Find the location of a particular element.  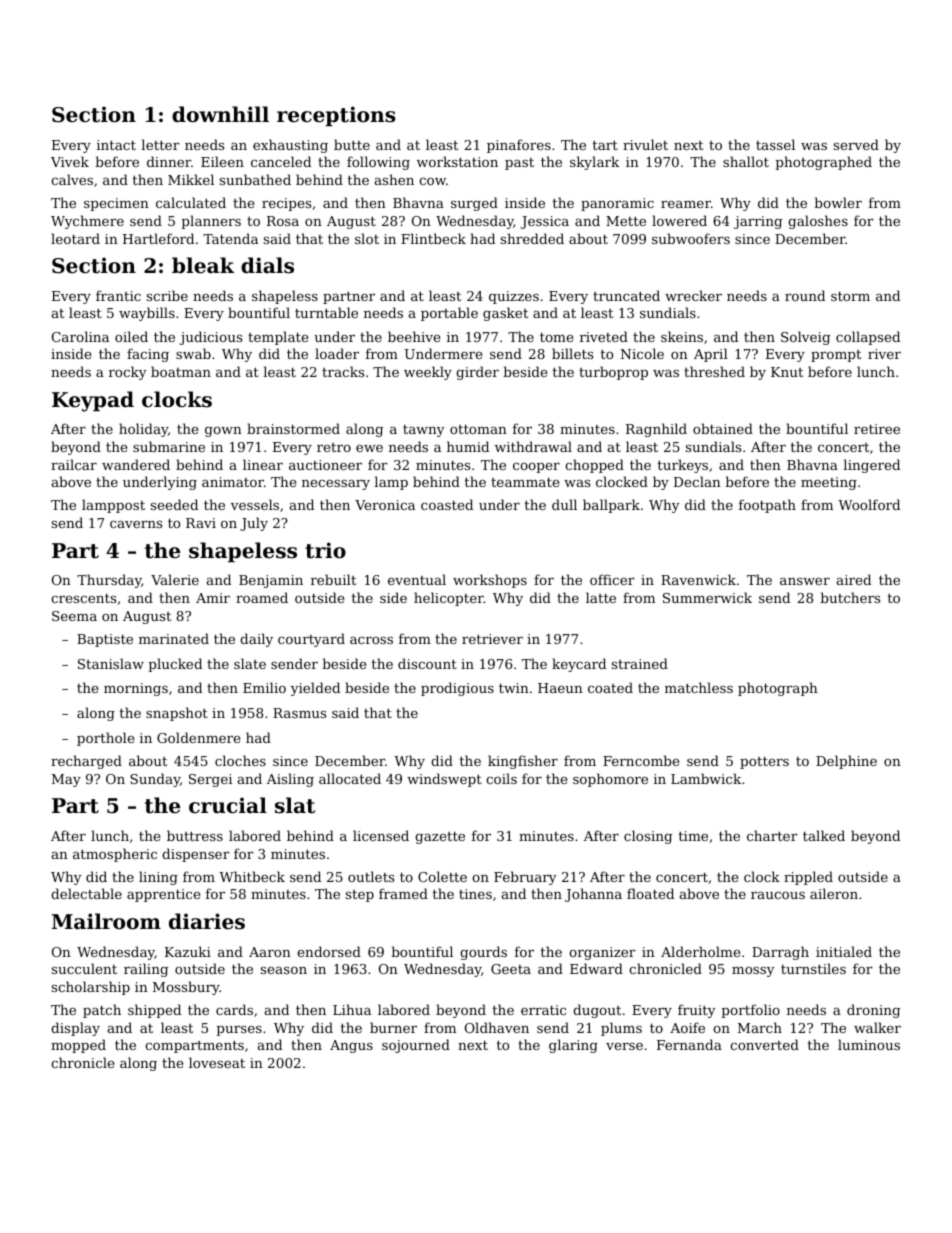

tart is located at coordinates (605, 145).
